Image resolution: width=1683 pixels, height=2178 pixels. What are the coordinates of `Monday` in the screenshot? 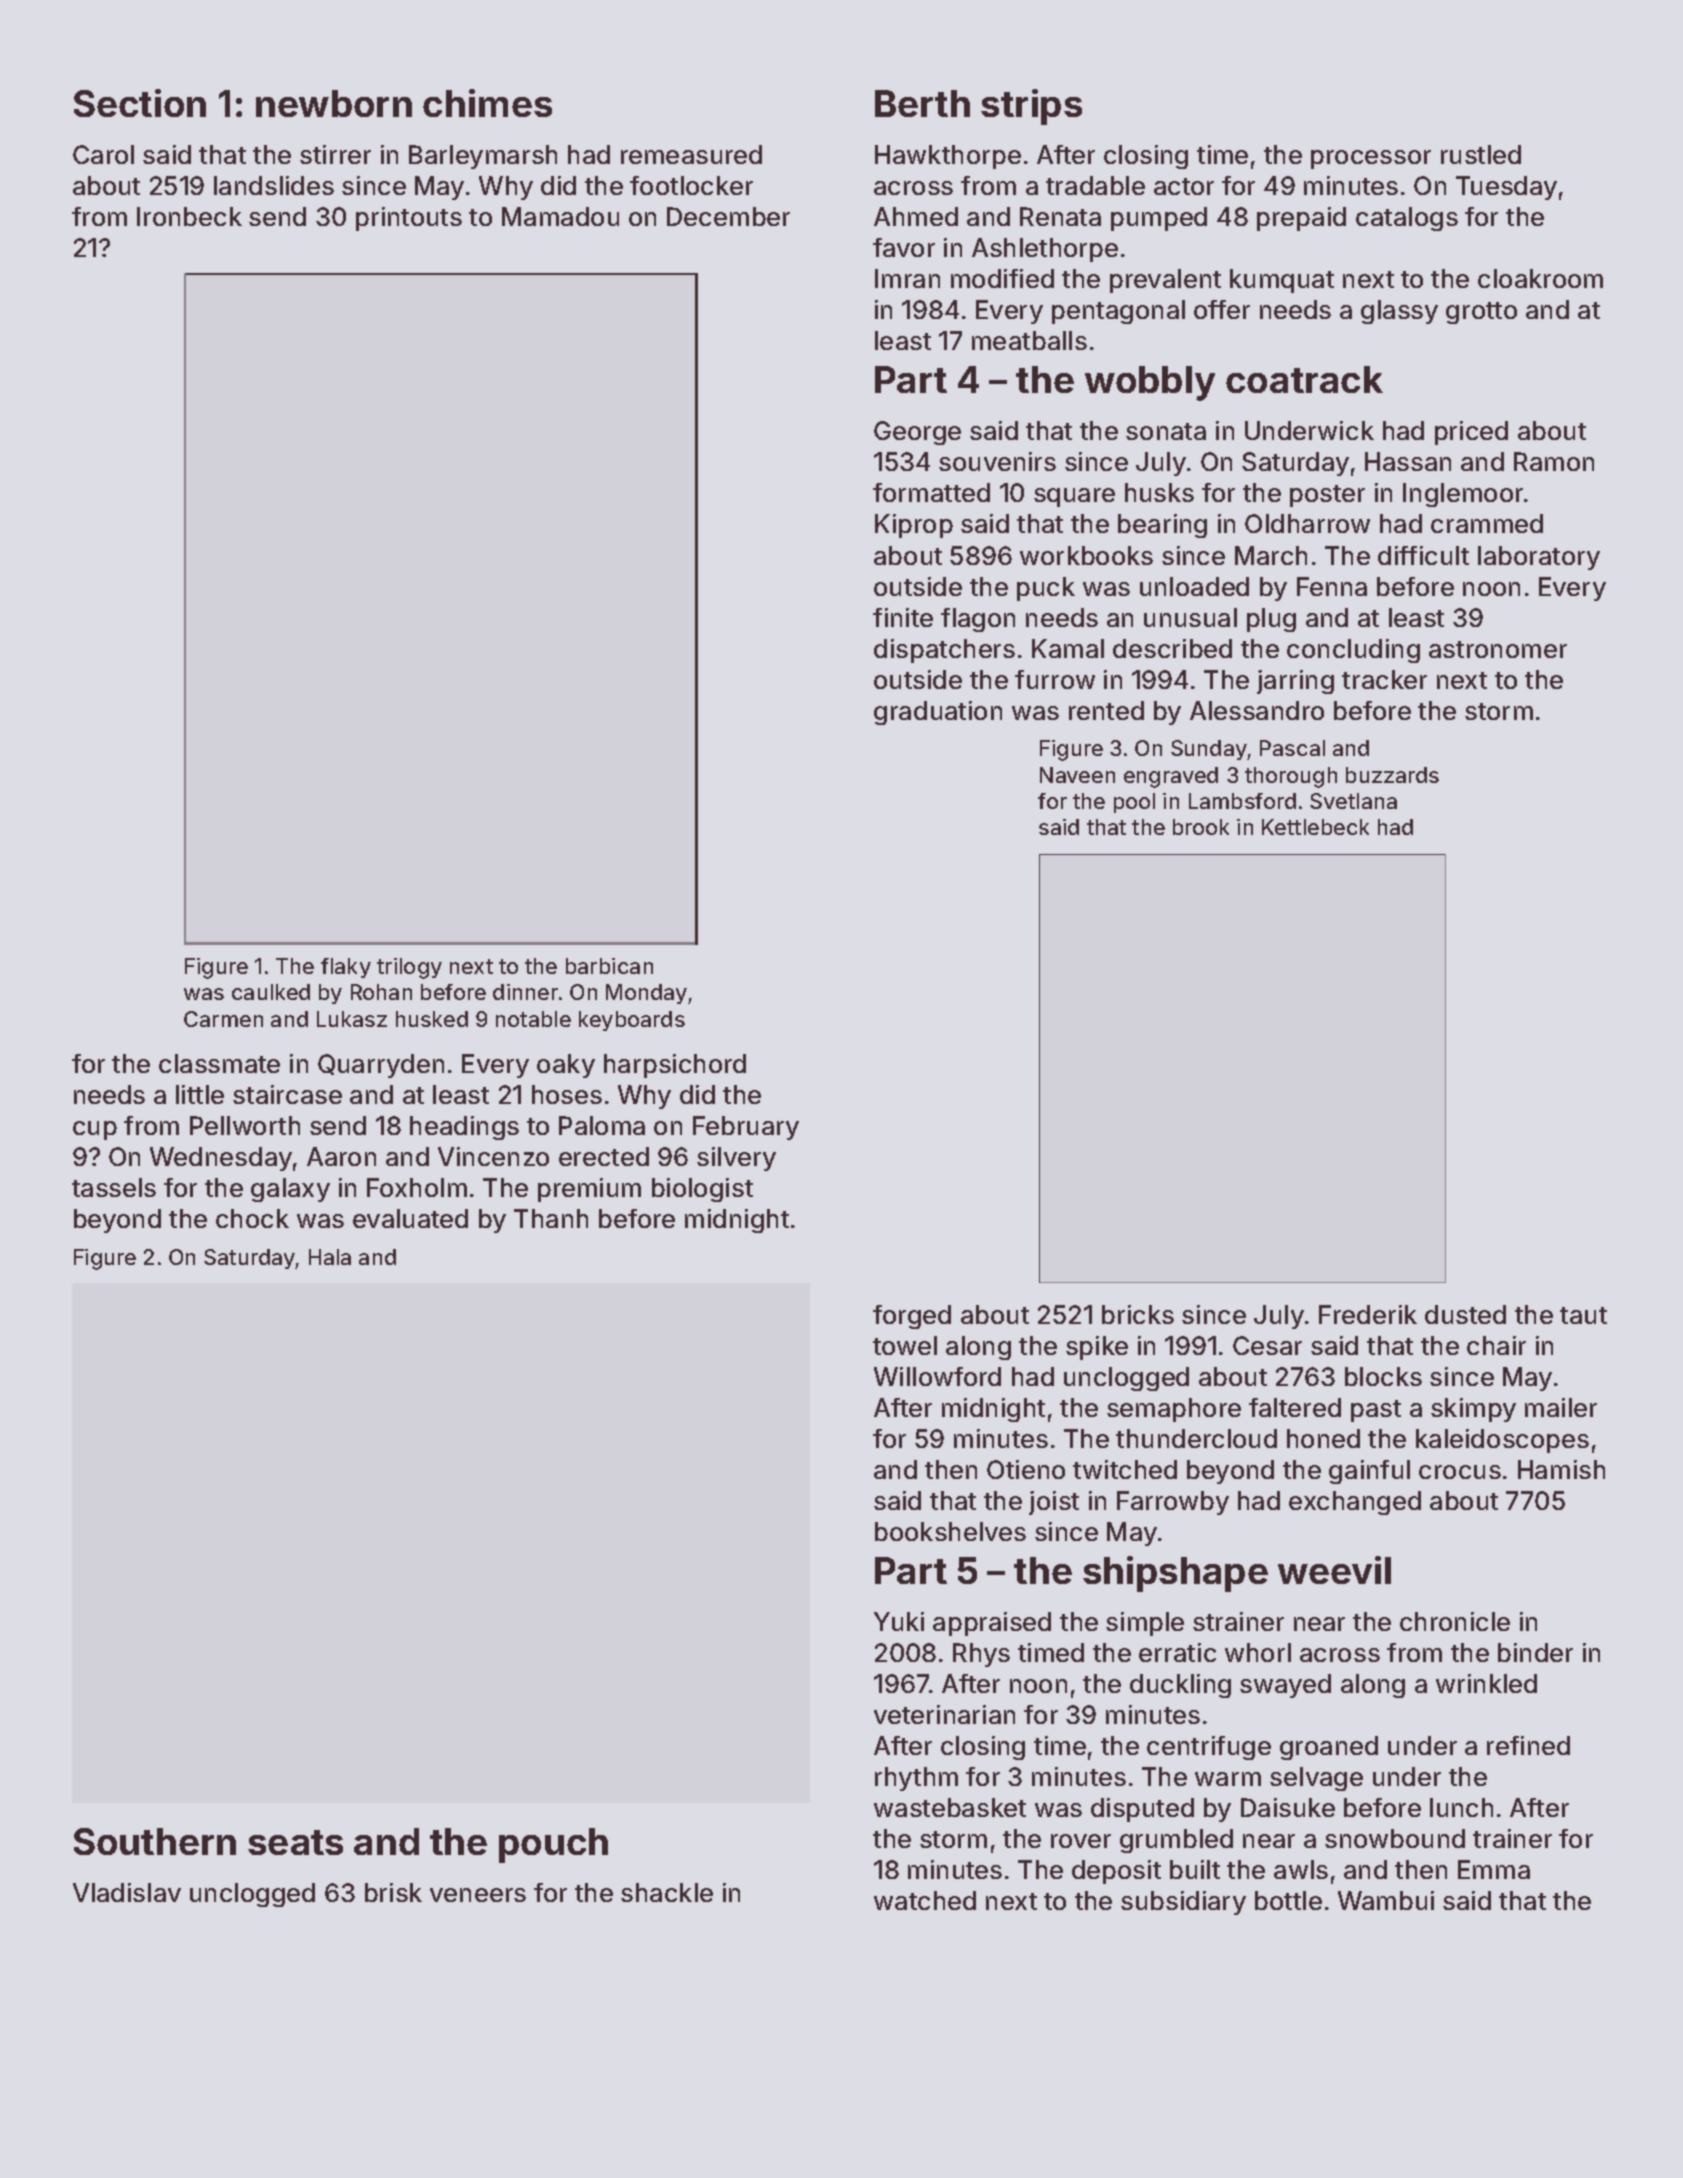 It's located at (646, 994).
